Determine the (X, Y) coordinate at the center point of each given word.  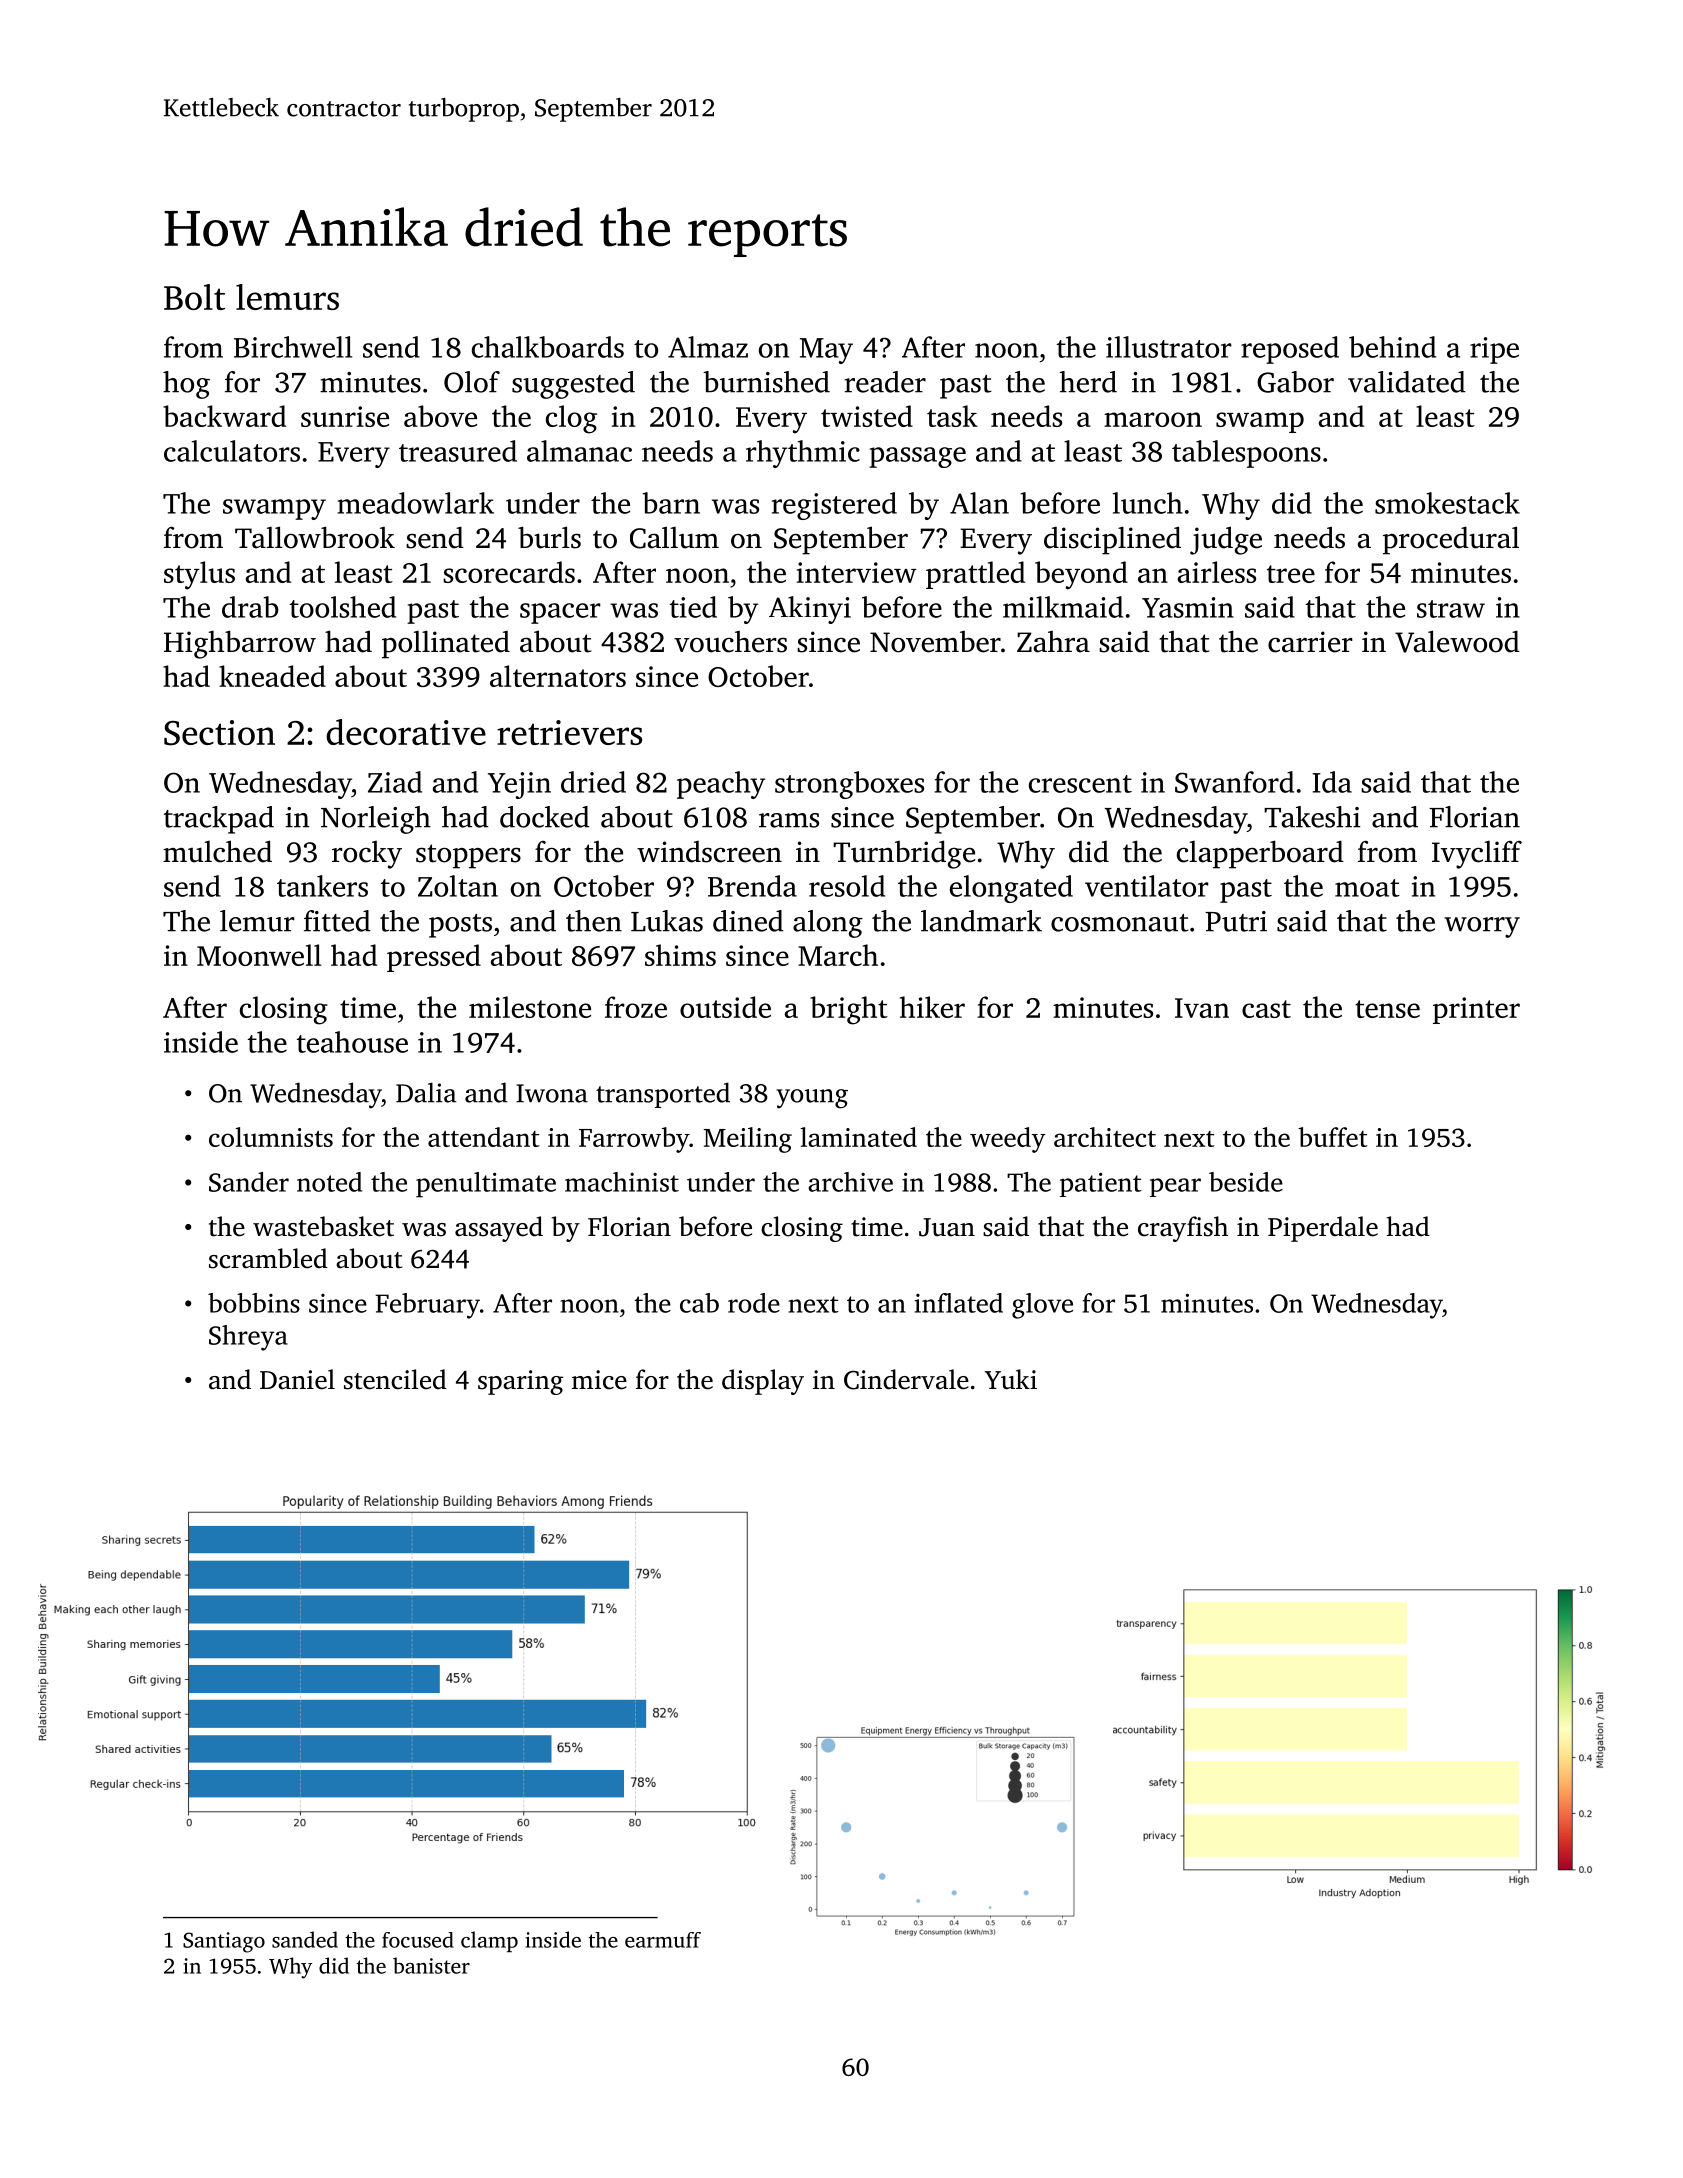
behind (1392, 347)
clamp (489, 1941)
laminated (858, 1137)
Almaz (708, 347)
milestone (530, 1007)
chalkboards (548, 347)
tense (1387, 1009)
